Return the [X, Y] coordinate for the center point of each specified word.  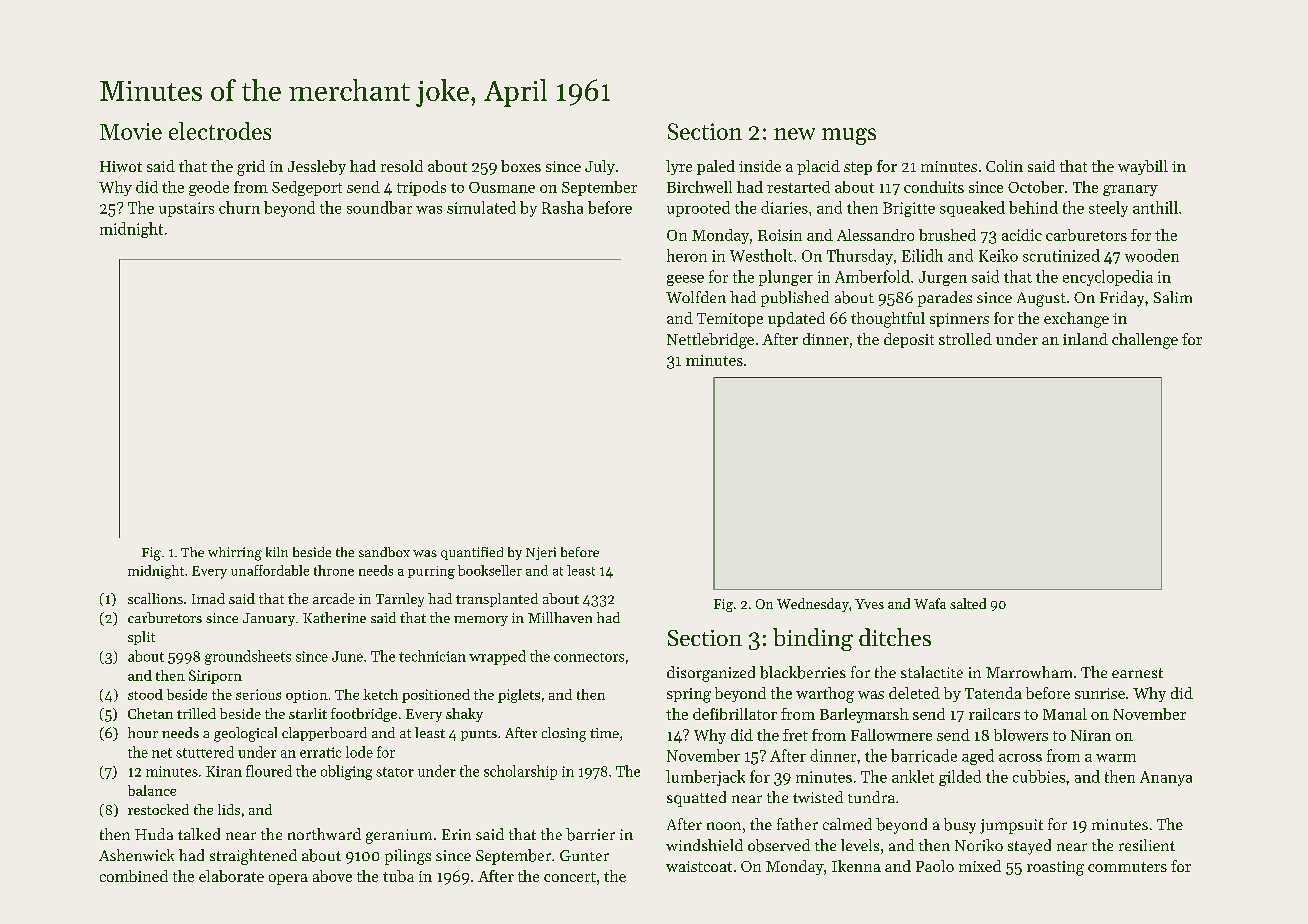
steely [1108, 209]
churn [239, 207]
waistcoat [699, 866]
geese [685, 280]
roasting [1055, 868]
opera [288, 879]
